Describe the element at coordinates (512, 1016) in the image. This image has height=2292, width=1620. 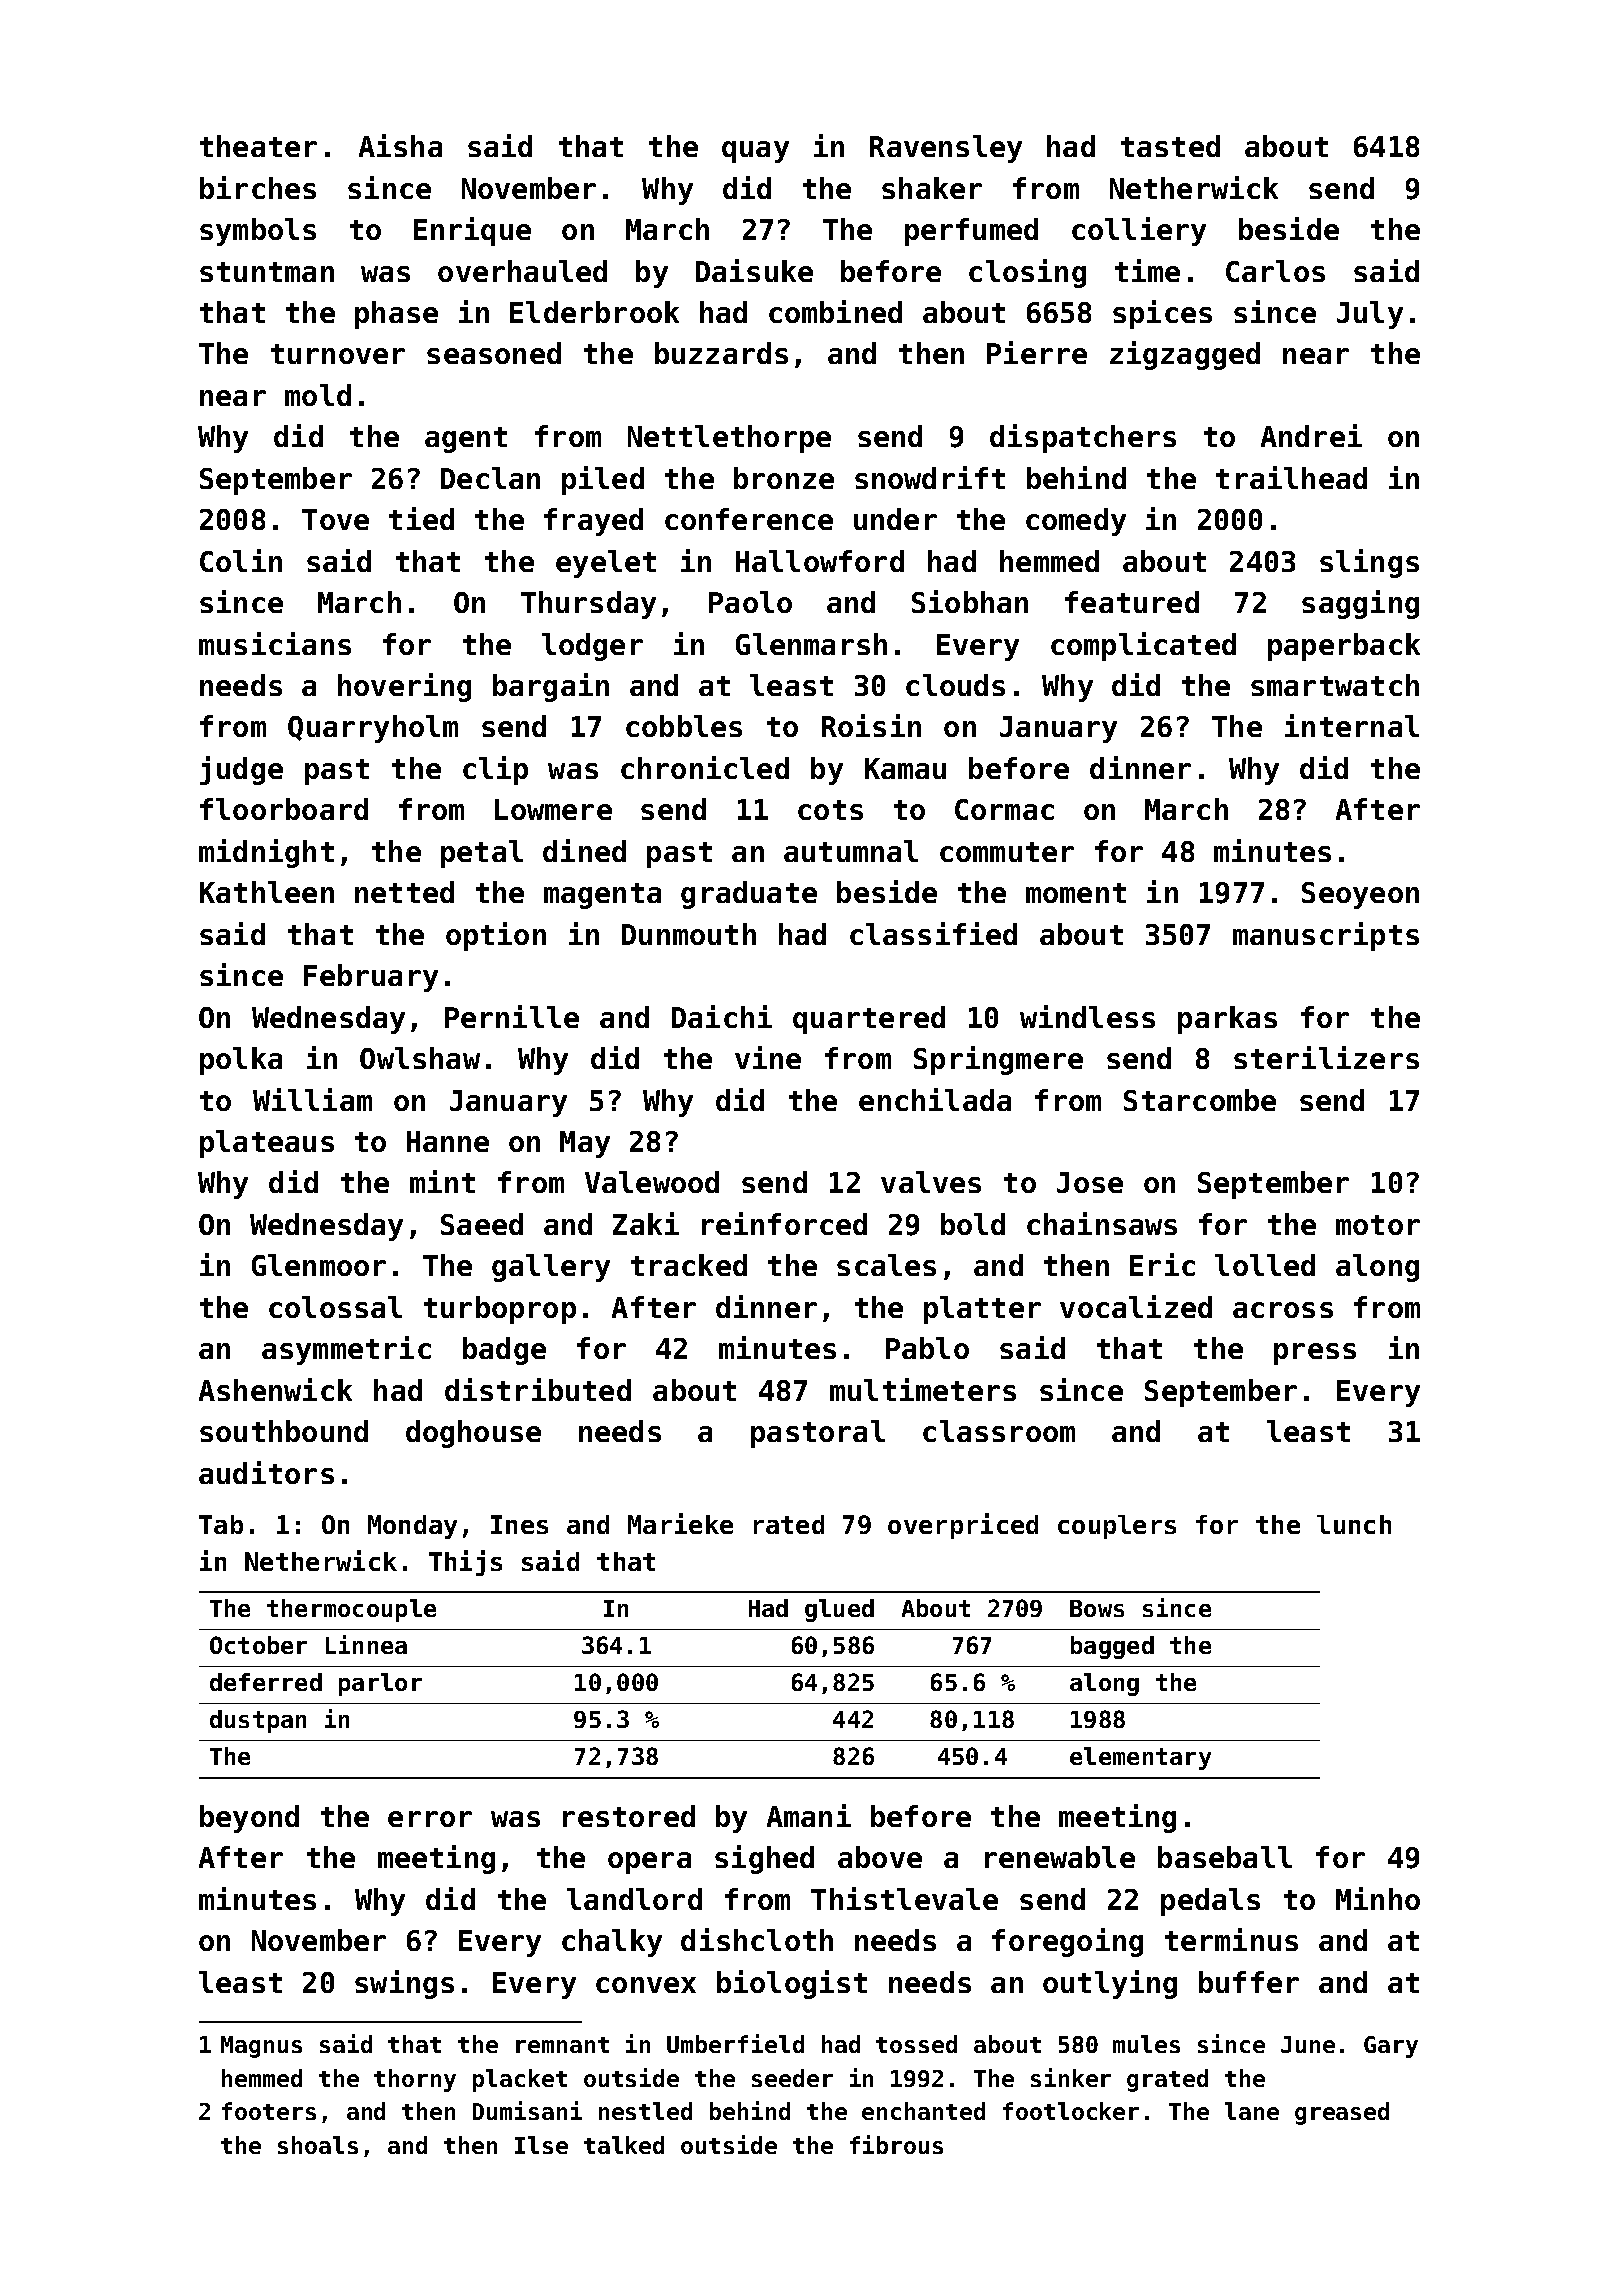
I see `Pernille` at that location.
